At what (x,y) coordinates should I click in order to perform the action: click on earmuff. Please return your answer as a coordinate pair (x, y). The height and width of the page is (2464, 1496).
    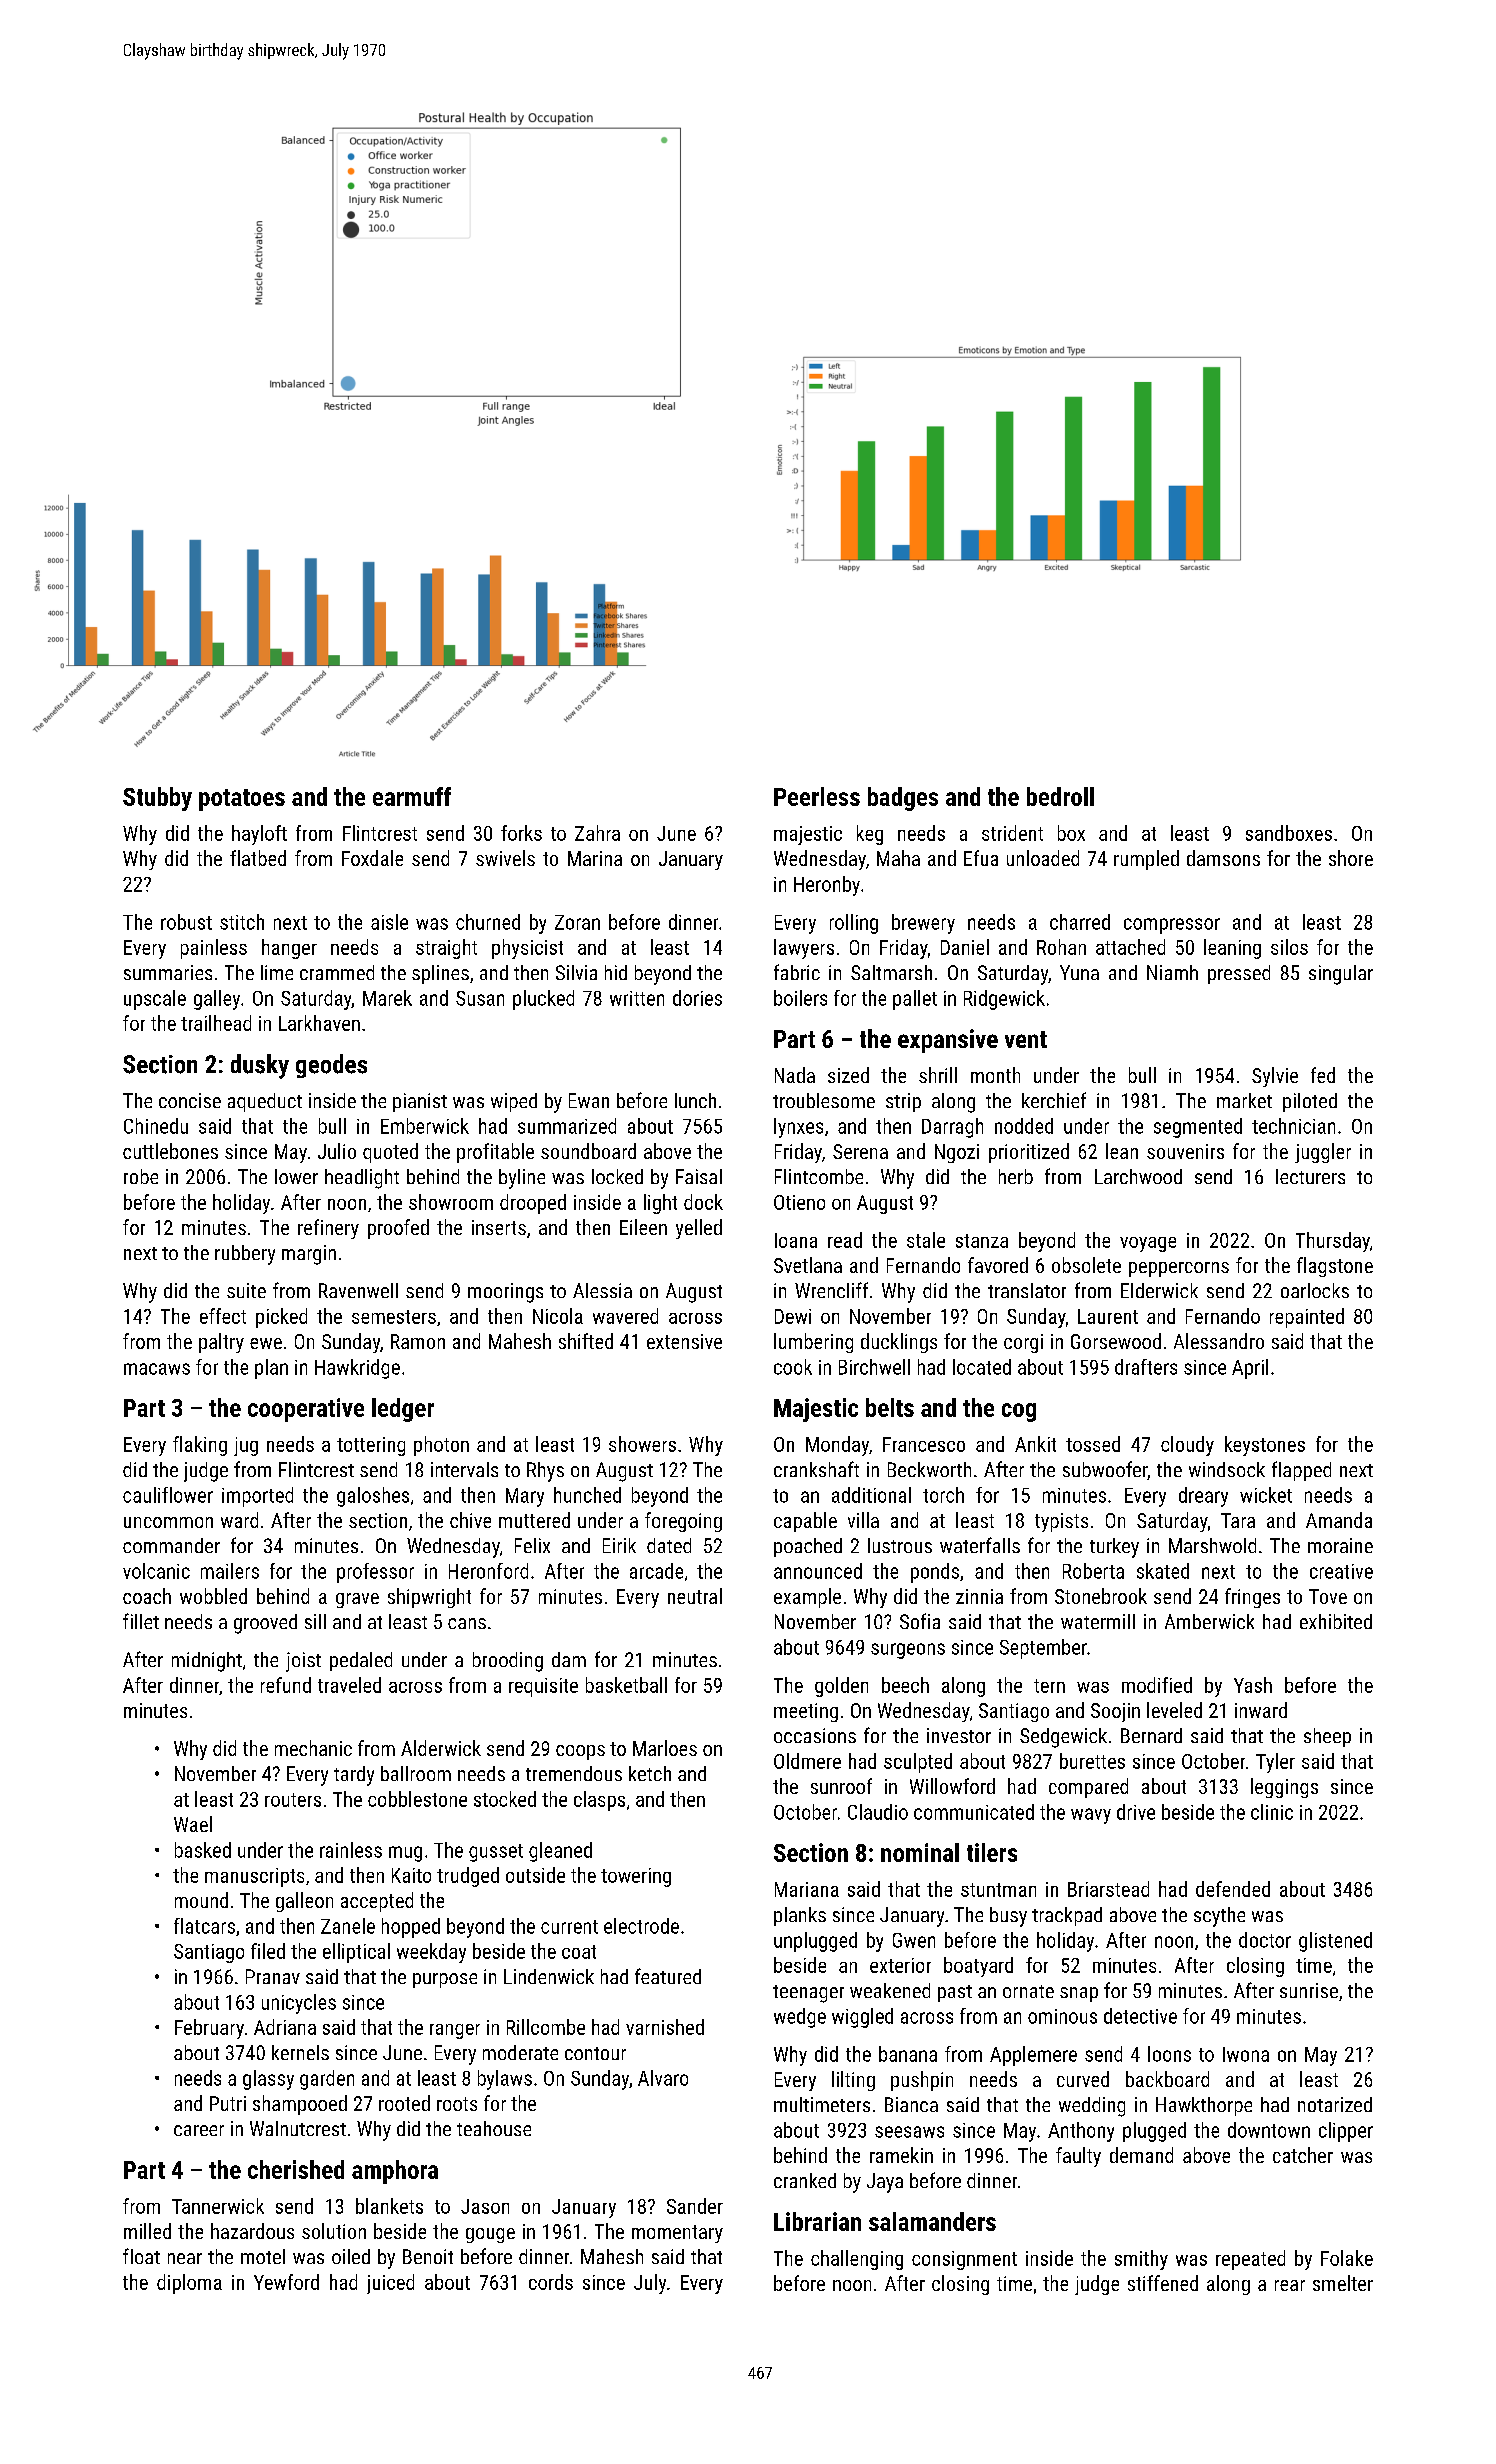
    Looking at the image, I should click on (412, 796).
